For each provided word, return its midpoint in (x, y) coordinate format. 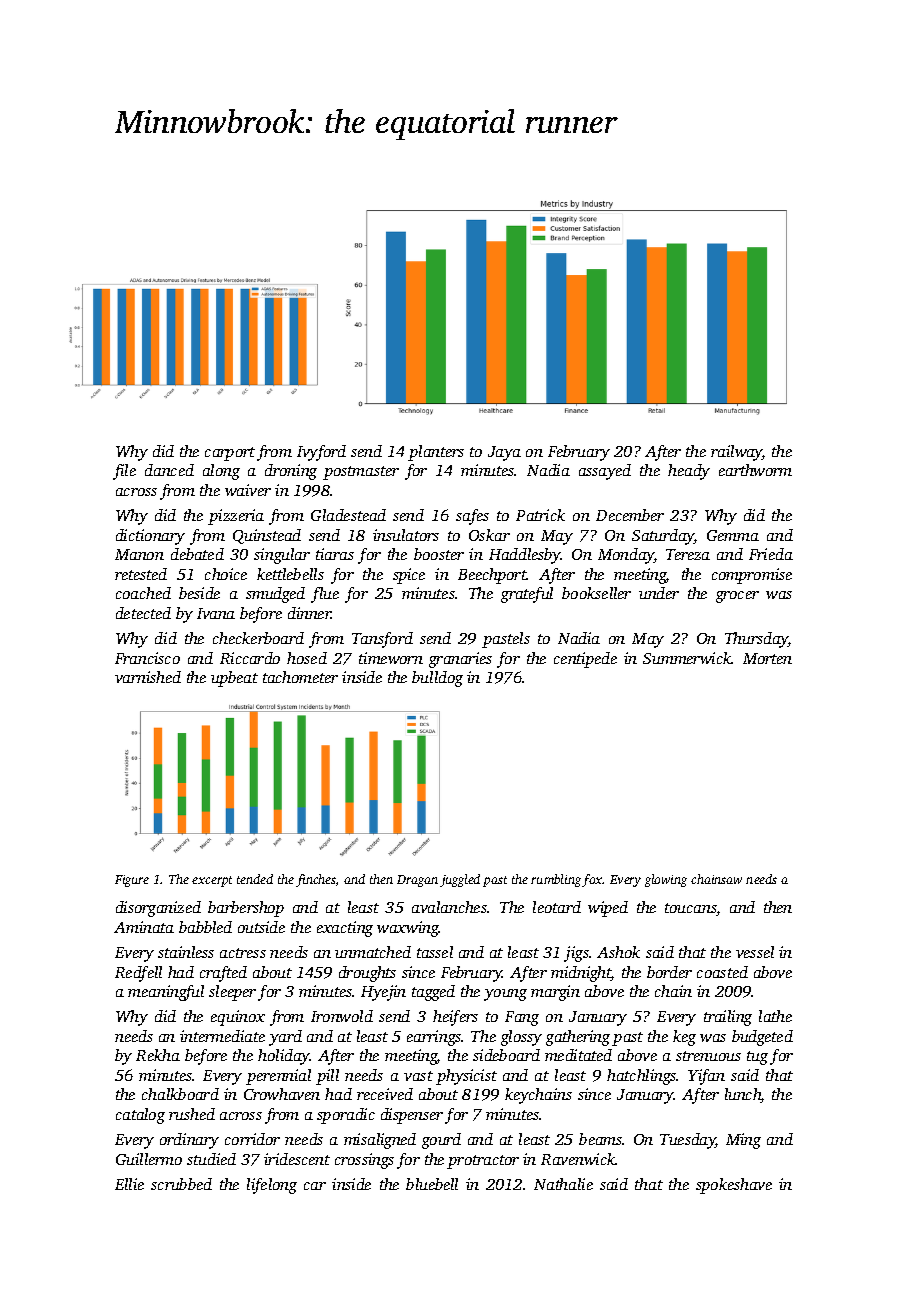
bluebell (432, 1184)
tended (255, 879)
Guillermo (149, 1159)
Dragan (417, 881)
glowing (666, 880)
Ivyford (321, 453)
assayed (605, 472)
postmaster (361, 473)
